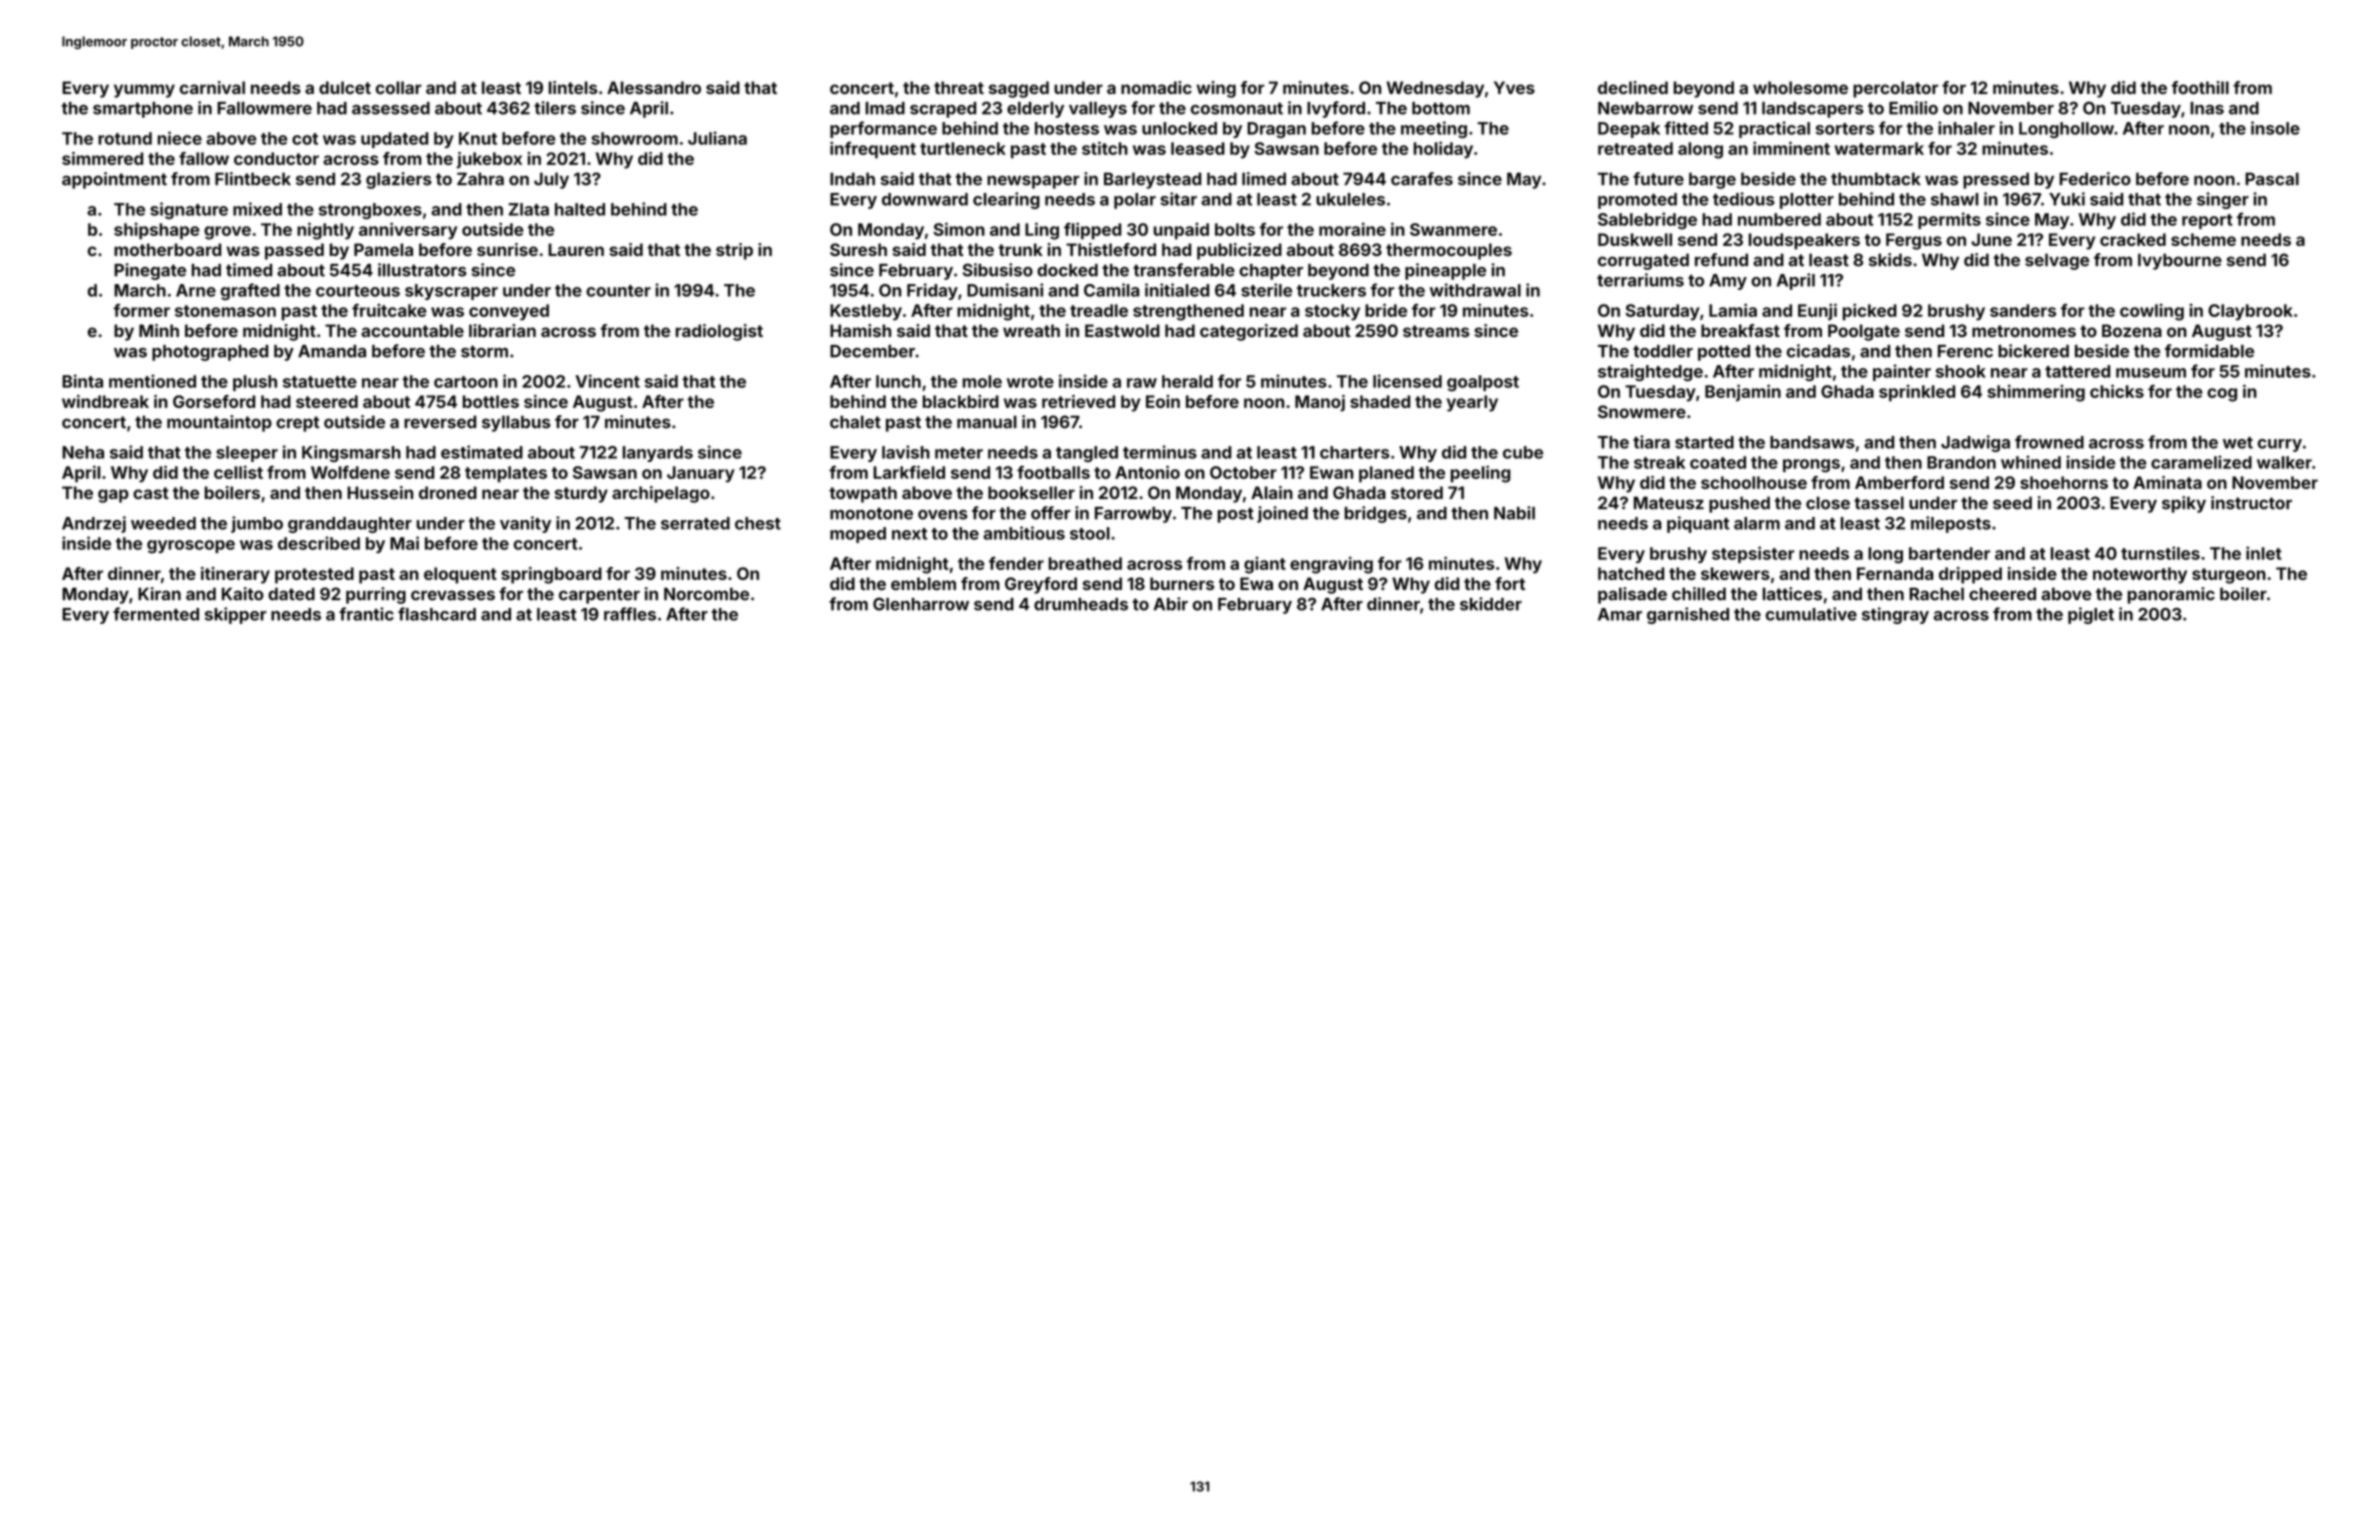 The width and height of the screenshot is (2380, 1540). What do you see at coordinates (1376, 514) in the screenshot?
I see `bridges` at bounding box center [1376, 514].
